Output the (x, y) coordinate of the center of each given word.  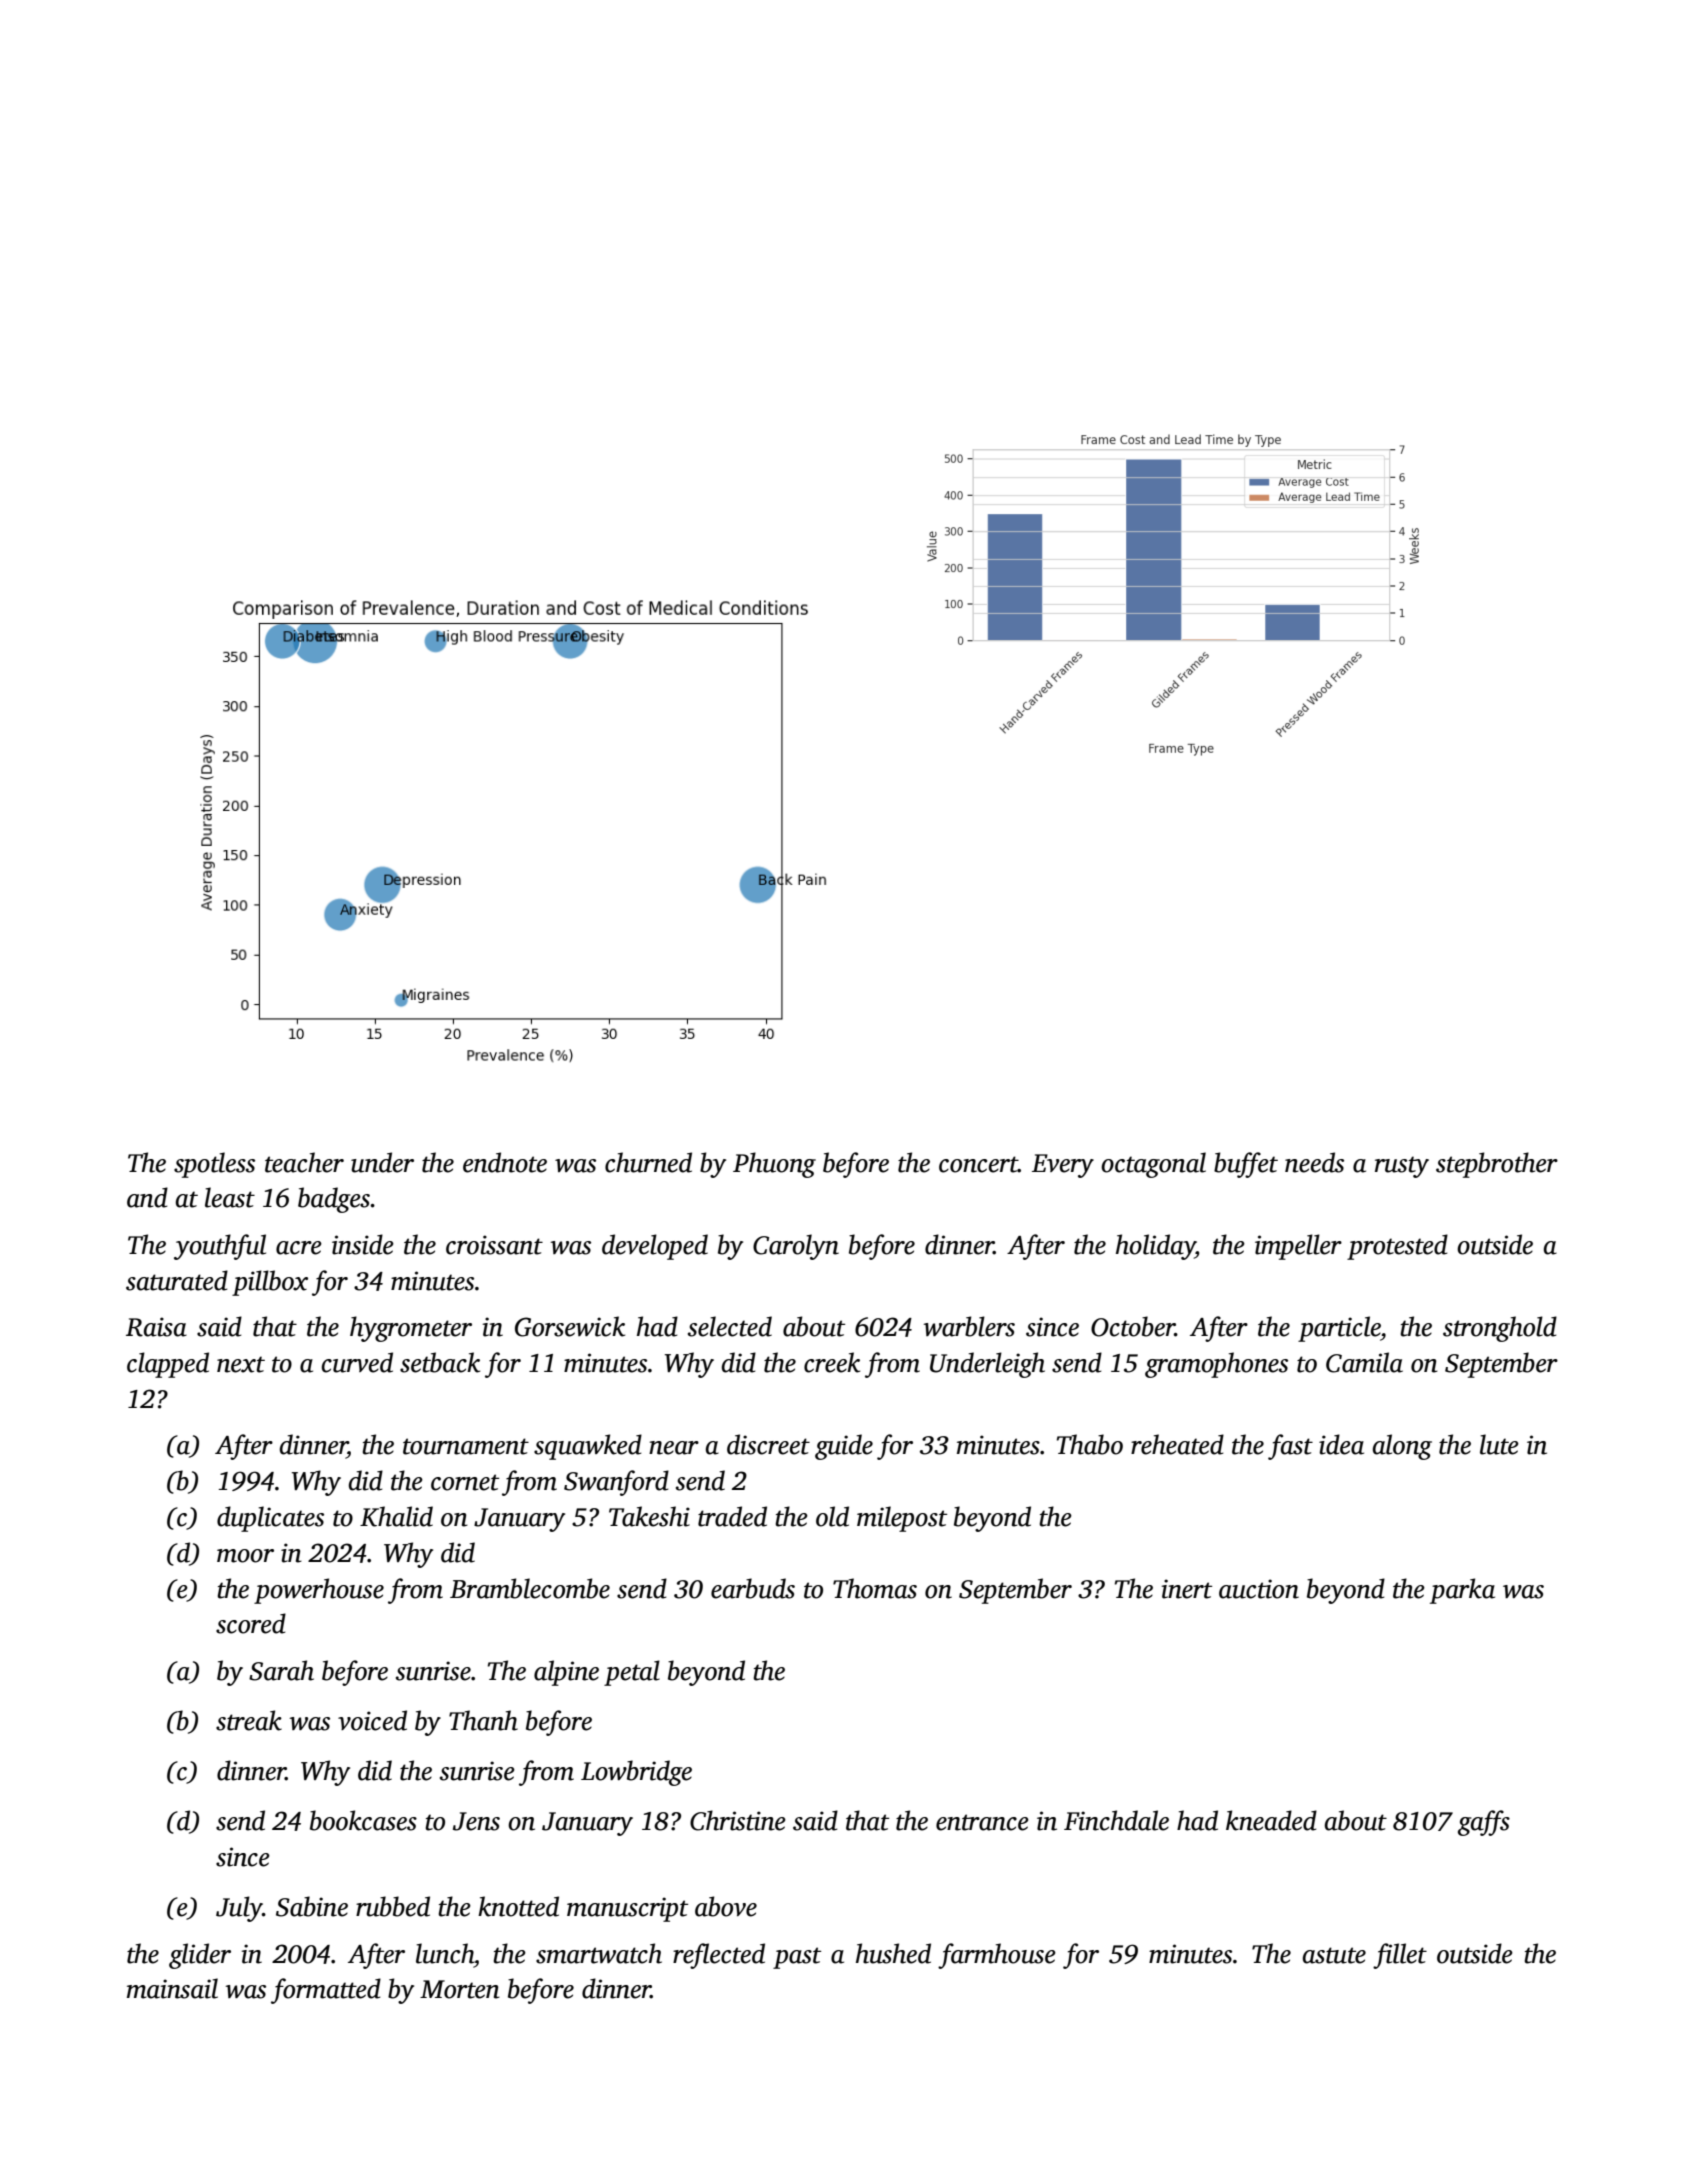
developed (655, 1247)
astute (1334, 1955)
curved (357, 1362)
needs (1314, 1162)
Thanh (483, 1720)
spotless (214, 1165)
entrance (982, 1822)
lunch (445, 1953)
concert (978, 1164)
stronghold (1500, 1329)
